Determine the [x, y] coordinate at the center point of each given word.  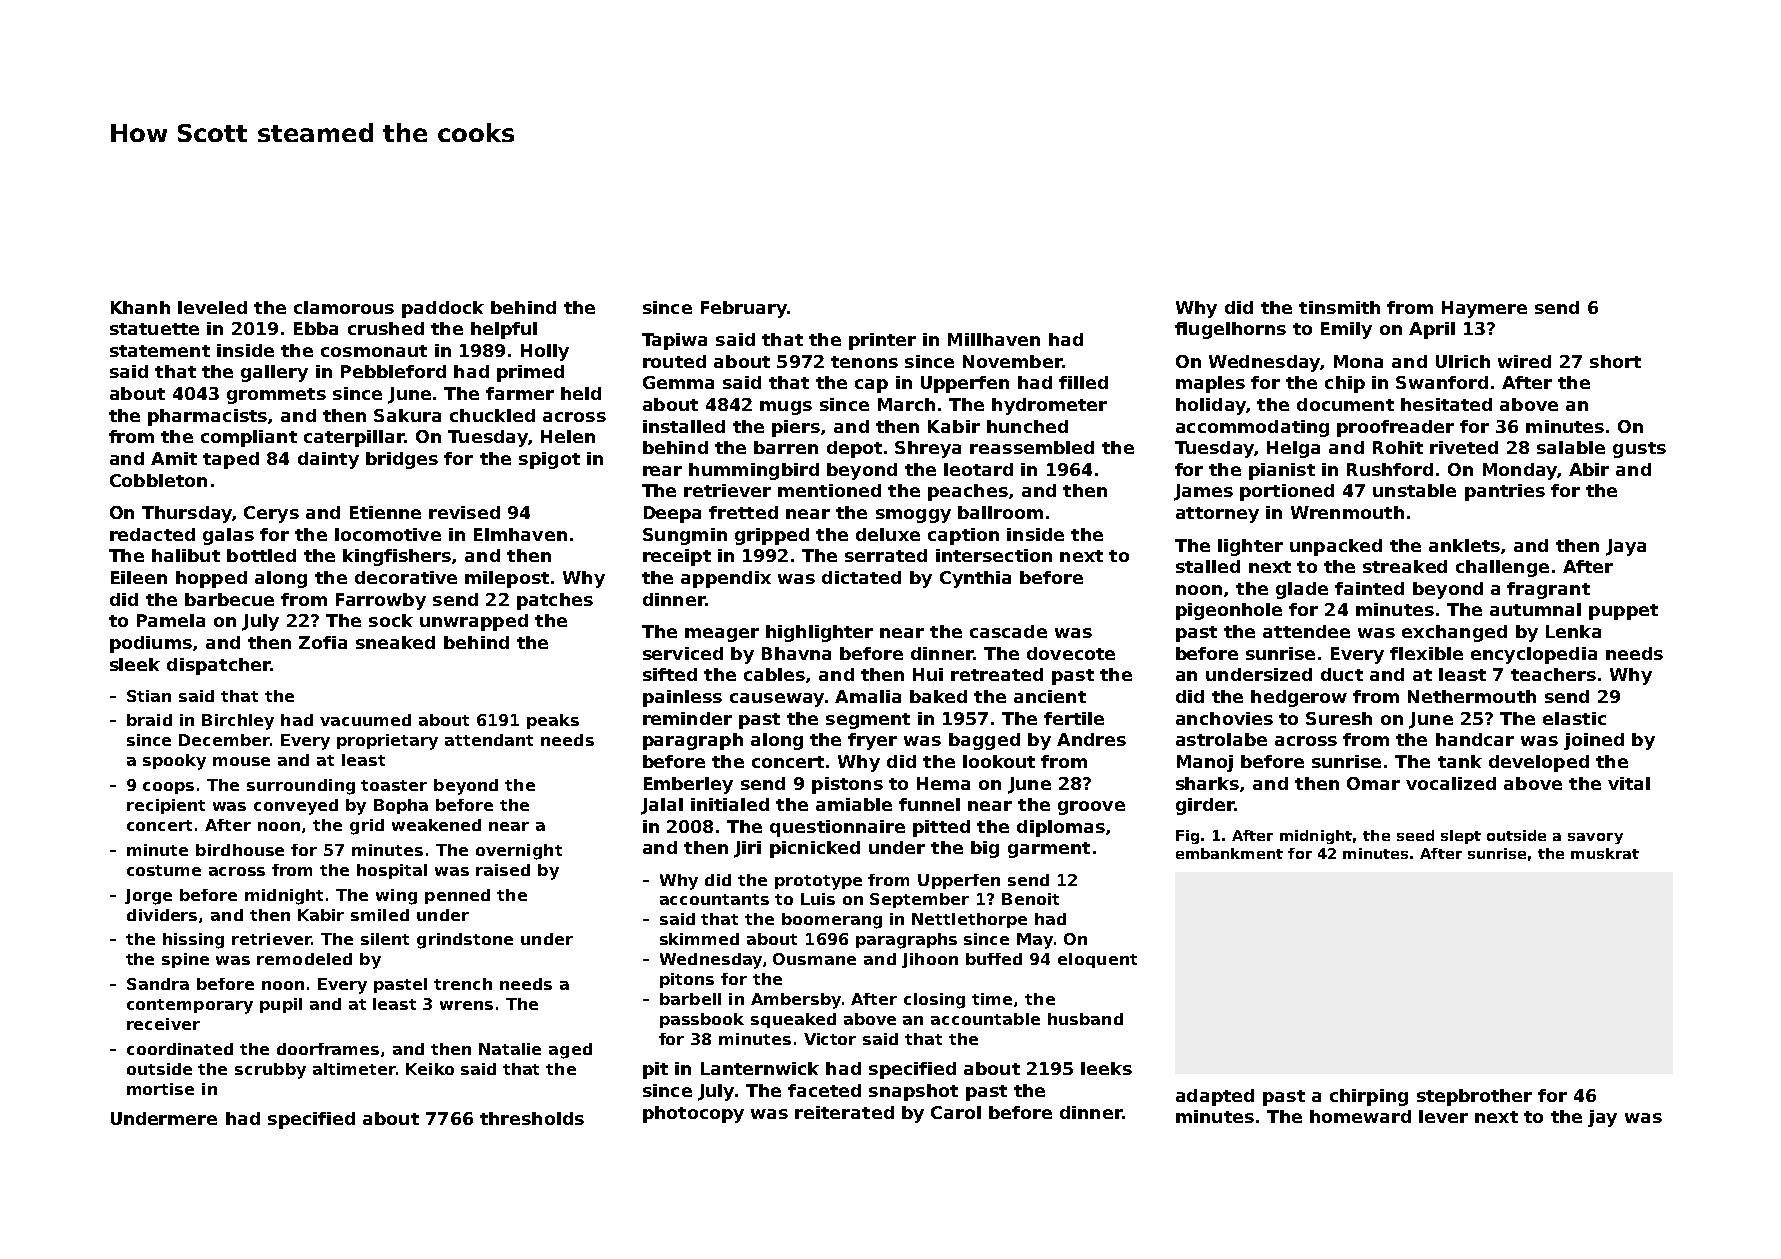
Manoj [1205, 763]
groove [1091, 808]
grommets [276, 396]
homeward [1360, 1116]
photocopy [693, 1114]
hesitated [1446, 404]
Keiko [430, 1069]
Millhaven [994, 339]
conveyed [296, 807]
